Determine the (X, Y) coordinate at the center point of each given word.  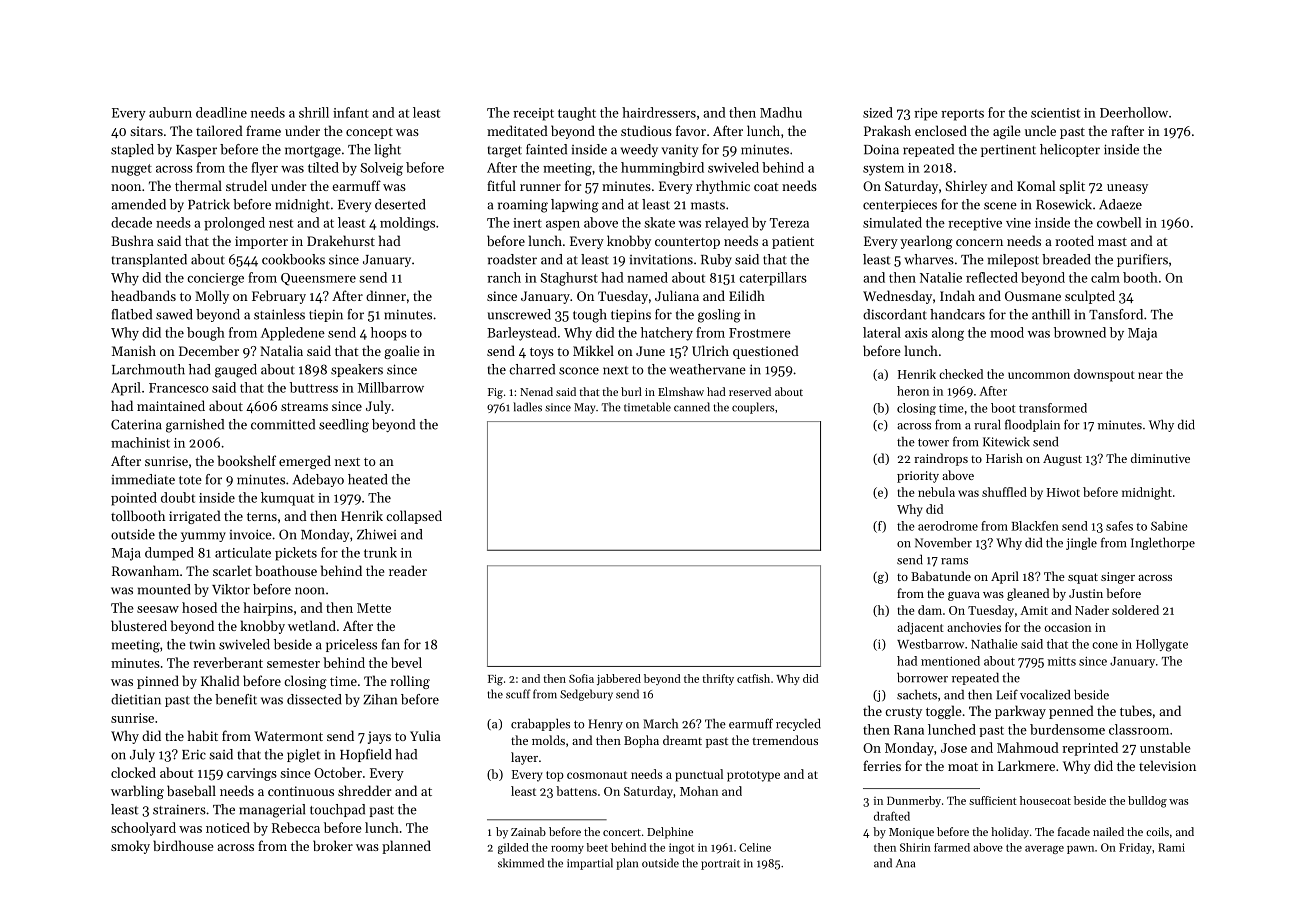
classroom (1139, 729)
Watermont (288, 736)
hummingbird (662, 169)
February (279, 297)
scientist (1055, 113)
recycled (798, 725)
